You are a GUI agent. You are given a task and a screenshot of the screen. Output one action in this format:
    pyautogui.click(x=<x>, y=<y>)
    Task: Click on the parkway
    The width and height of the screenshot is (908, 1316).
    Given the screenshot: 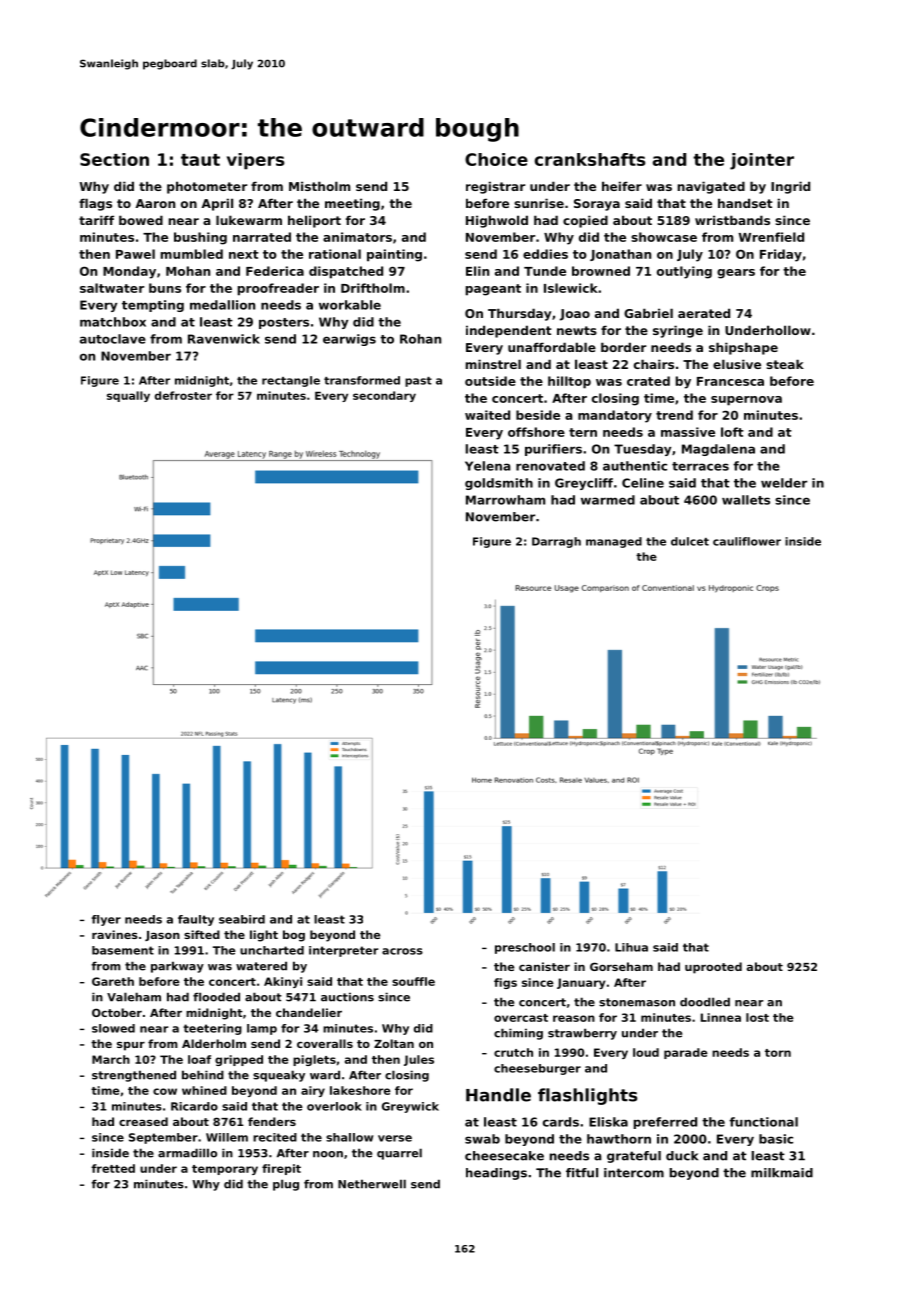 What is the action you would take?
    pyautogui.click(x=177, y=967)
